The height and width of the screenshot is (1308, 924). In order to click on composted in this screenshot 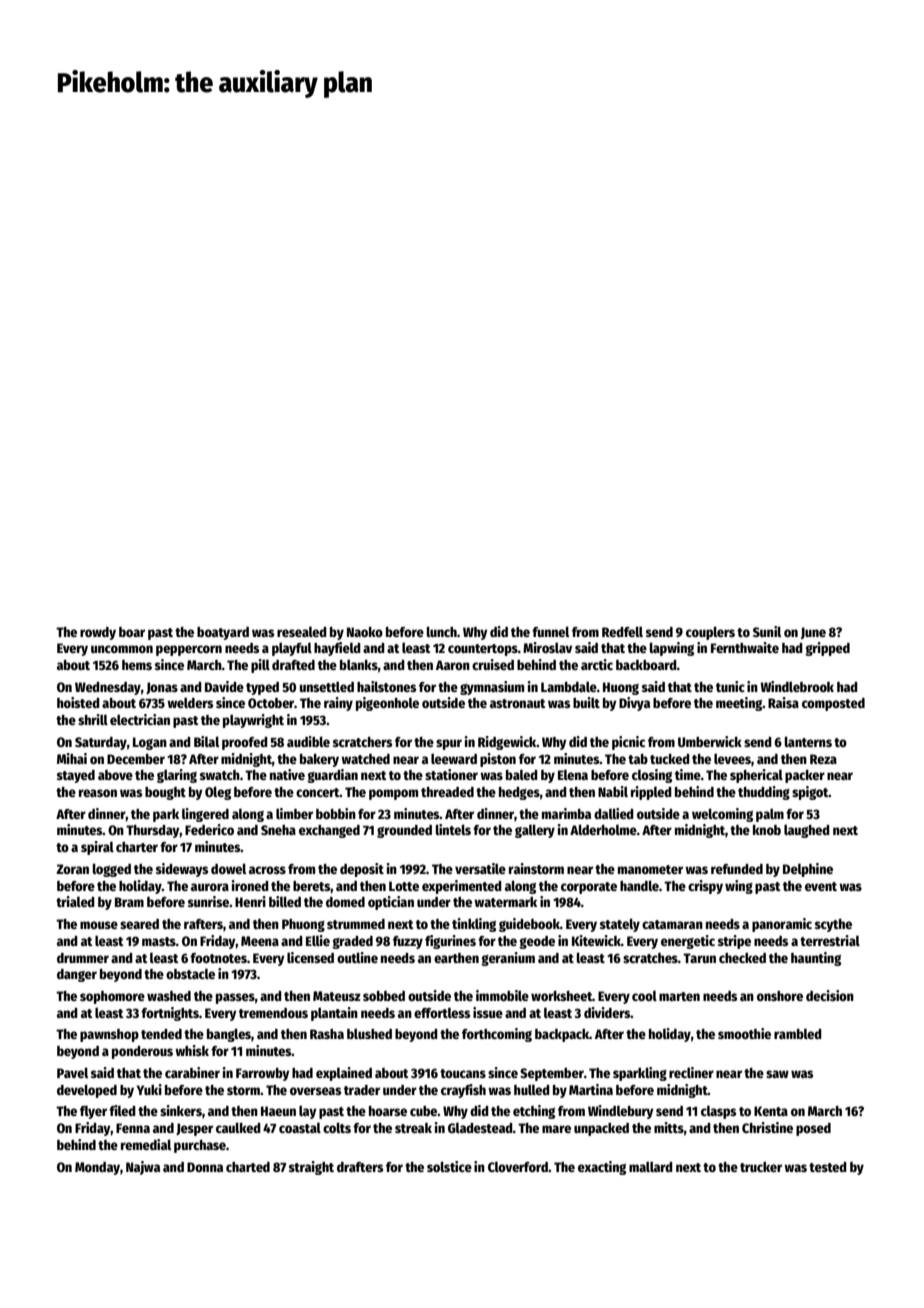, I will do `click(833, 704)`.
